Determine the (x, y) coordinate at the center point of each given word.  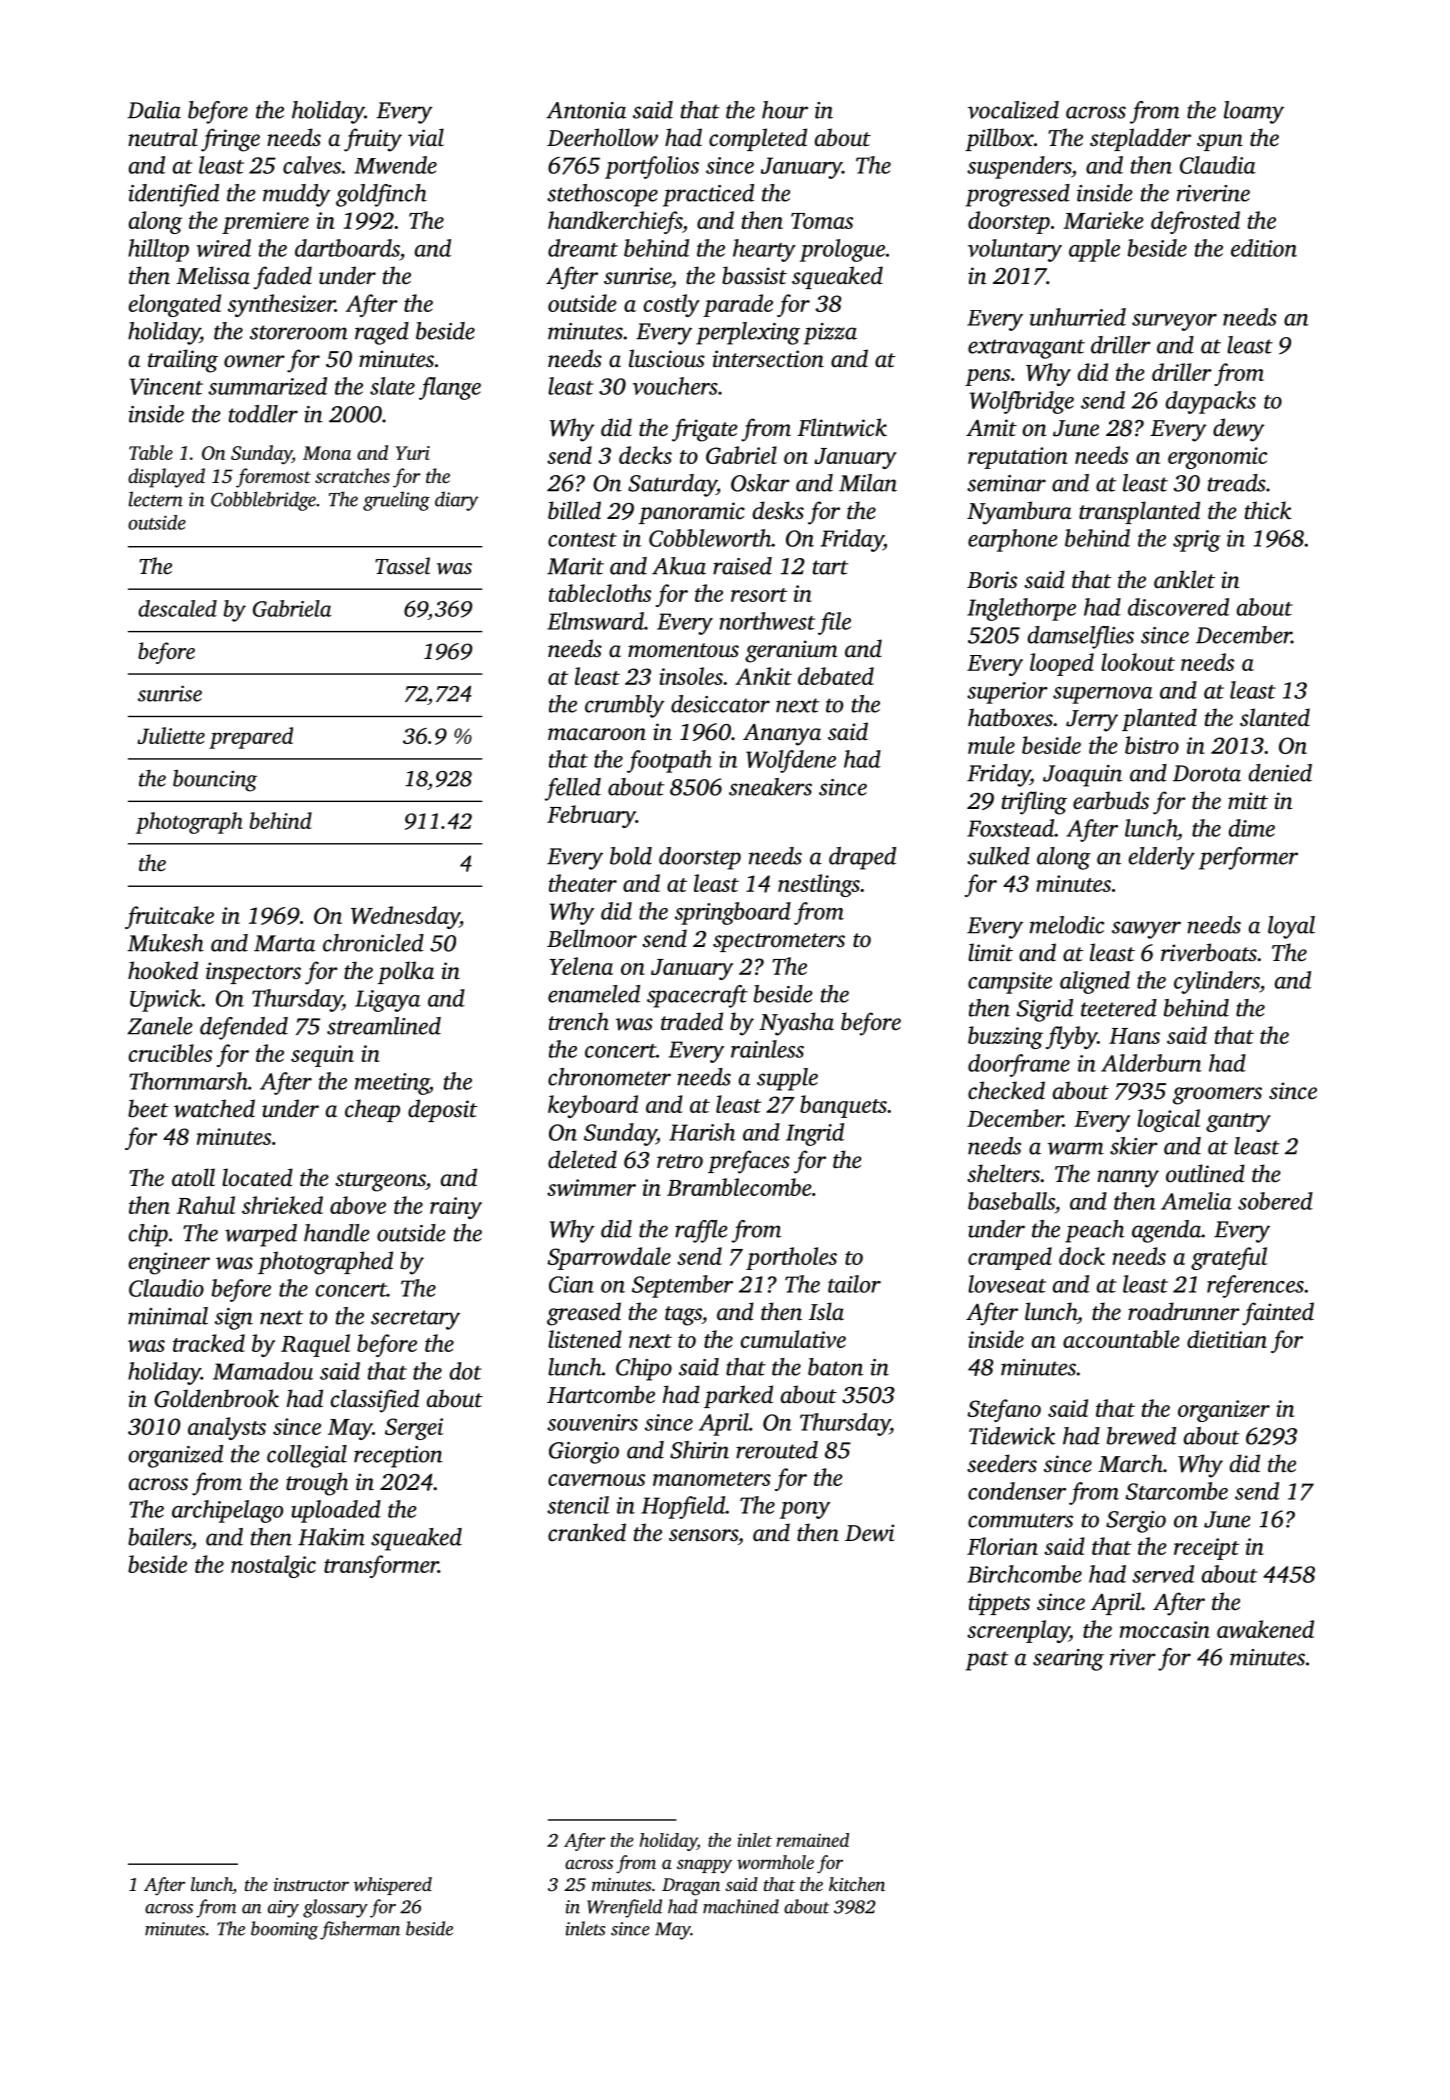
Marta (284, 943)
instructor (311, 1884)
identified (173, 195)
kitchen (857, 1884)
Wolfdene (791, 761)
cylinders (1217, 982)
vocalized (1013, 110)
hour (785, 110)
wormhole (775, 1862)
